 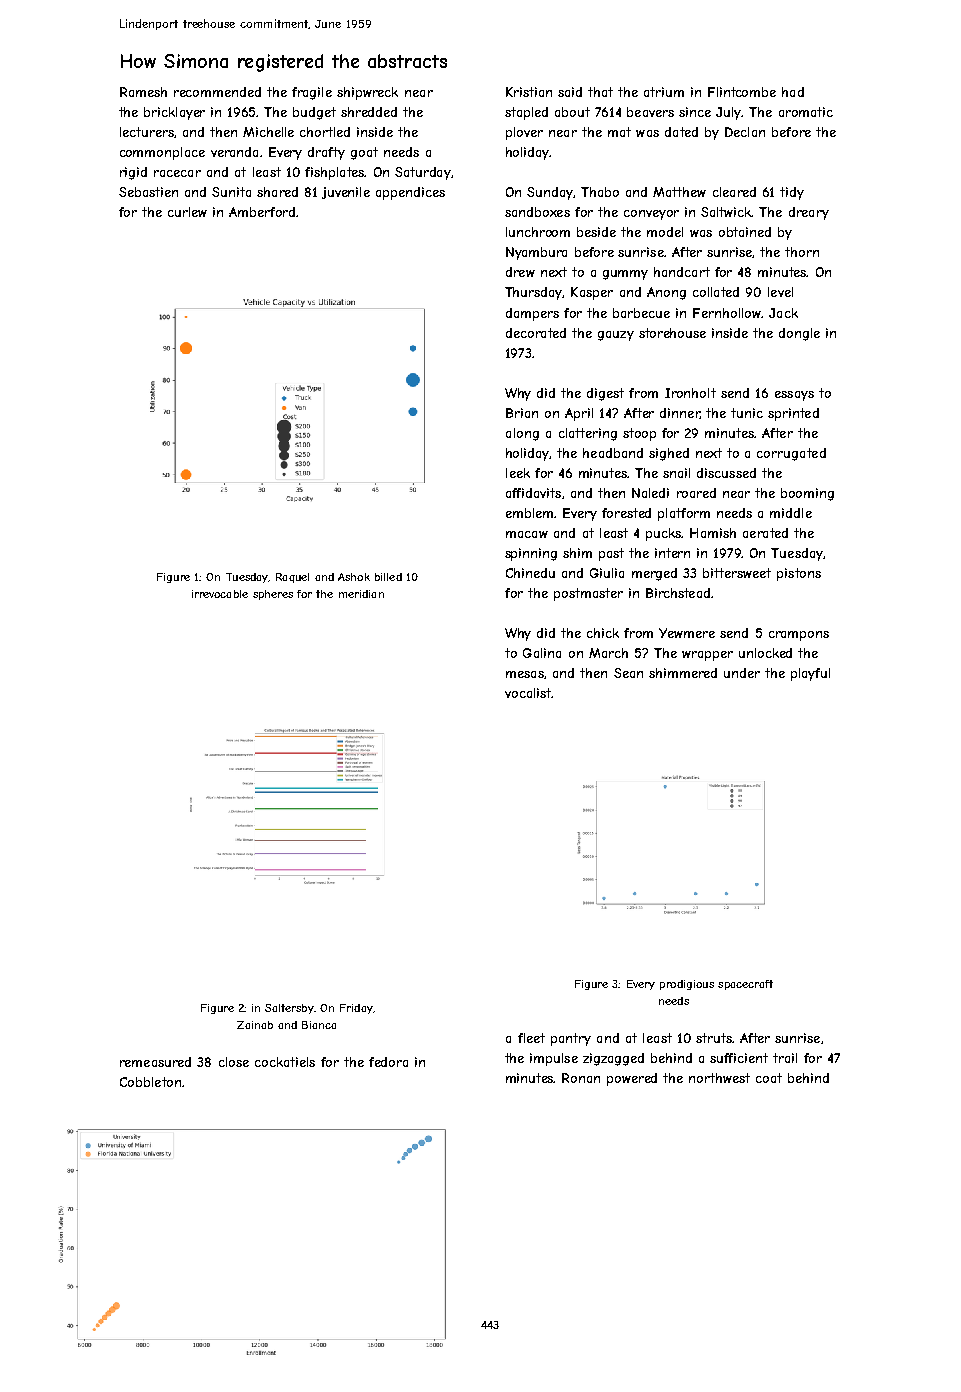 What do you see at coordinates (680, 413) in the image?
I see `dinner` at bounding box center [680, 413].
